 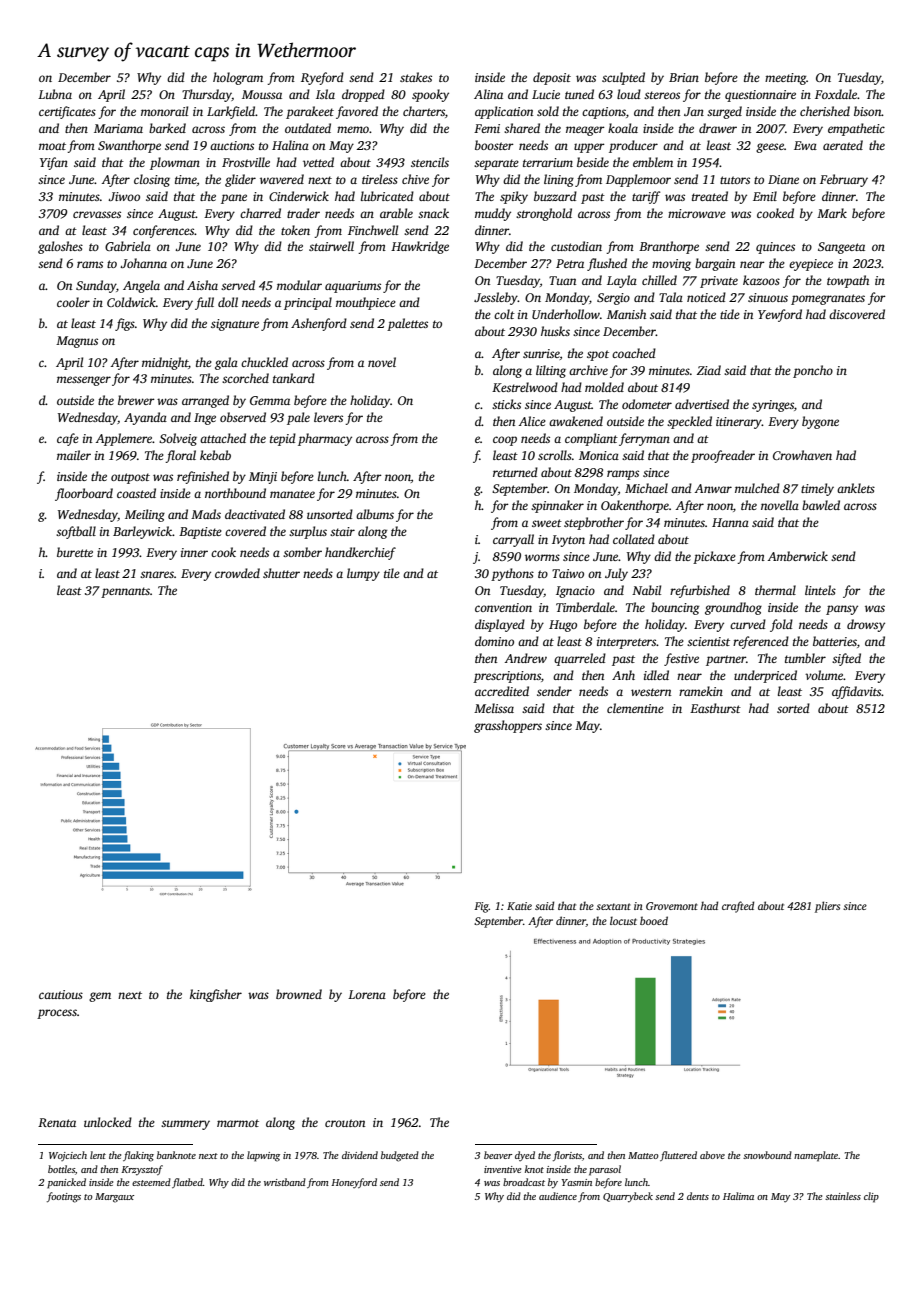 What do you see at coordinates (363, 574) in the screenshot?
I see `lumpy` at bounding box center [363, 574].
